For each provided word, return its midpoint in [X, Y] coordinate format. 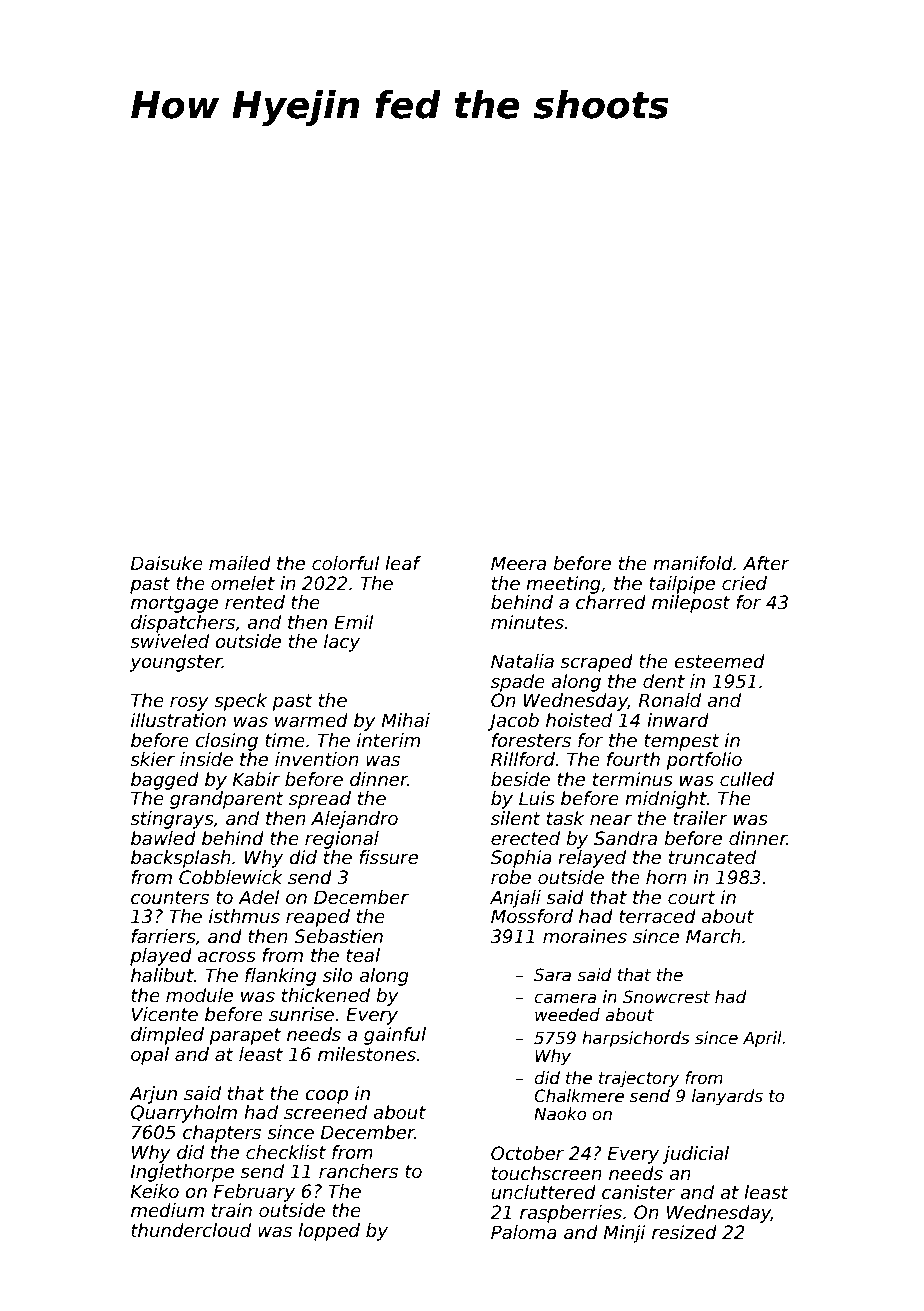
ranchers [358, 1171]
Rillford [523, 759]
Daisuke [167, 563]
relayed [592, 859]
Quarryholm [184, 1114]
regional [342, 840]
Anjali [515, 899]
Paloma [524, 1232]
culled [747, 779]
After [766, 563]
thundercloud [191, 1230]
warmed [311, 720]
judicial [695, 1155]
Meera [518, 563]
